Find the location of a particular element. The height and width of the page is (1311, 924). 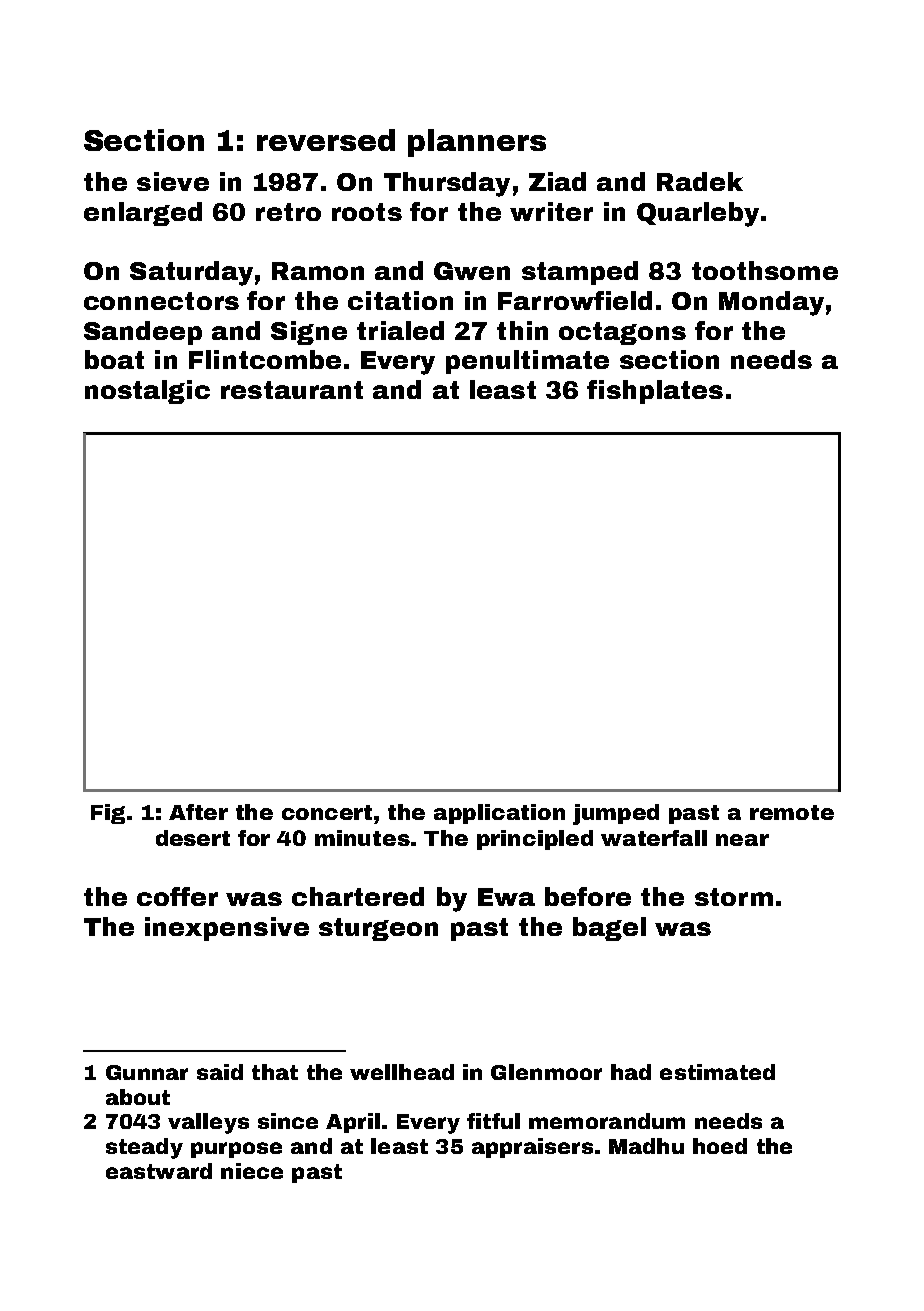

trialed is located at coordinates (400, 330).
